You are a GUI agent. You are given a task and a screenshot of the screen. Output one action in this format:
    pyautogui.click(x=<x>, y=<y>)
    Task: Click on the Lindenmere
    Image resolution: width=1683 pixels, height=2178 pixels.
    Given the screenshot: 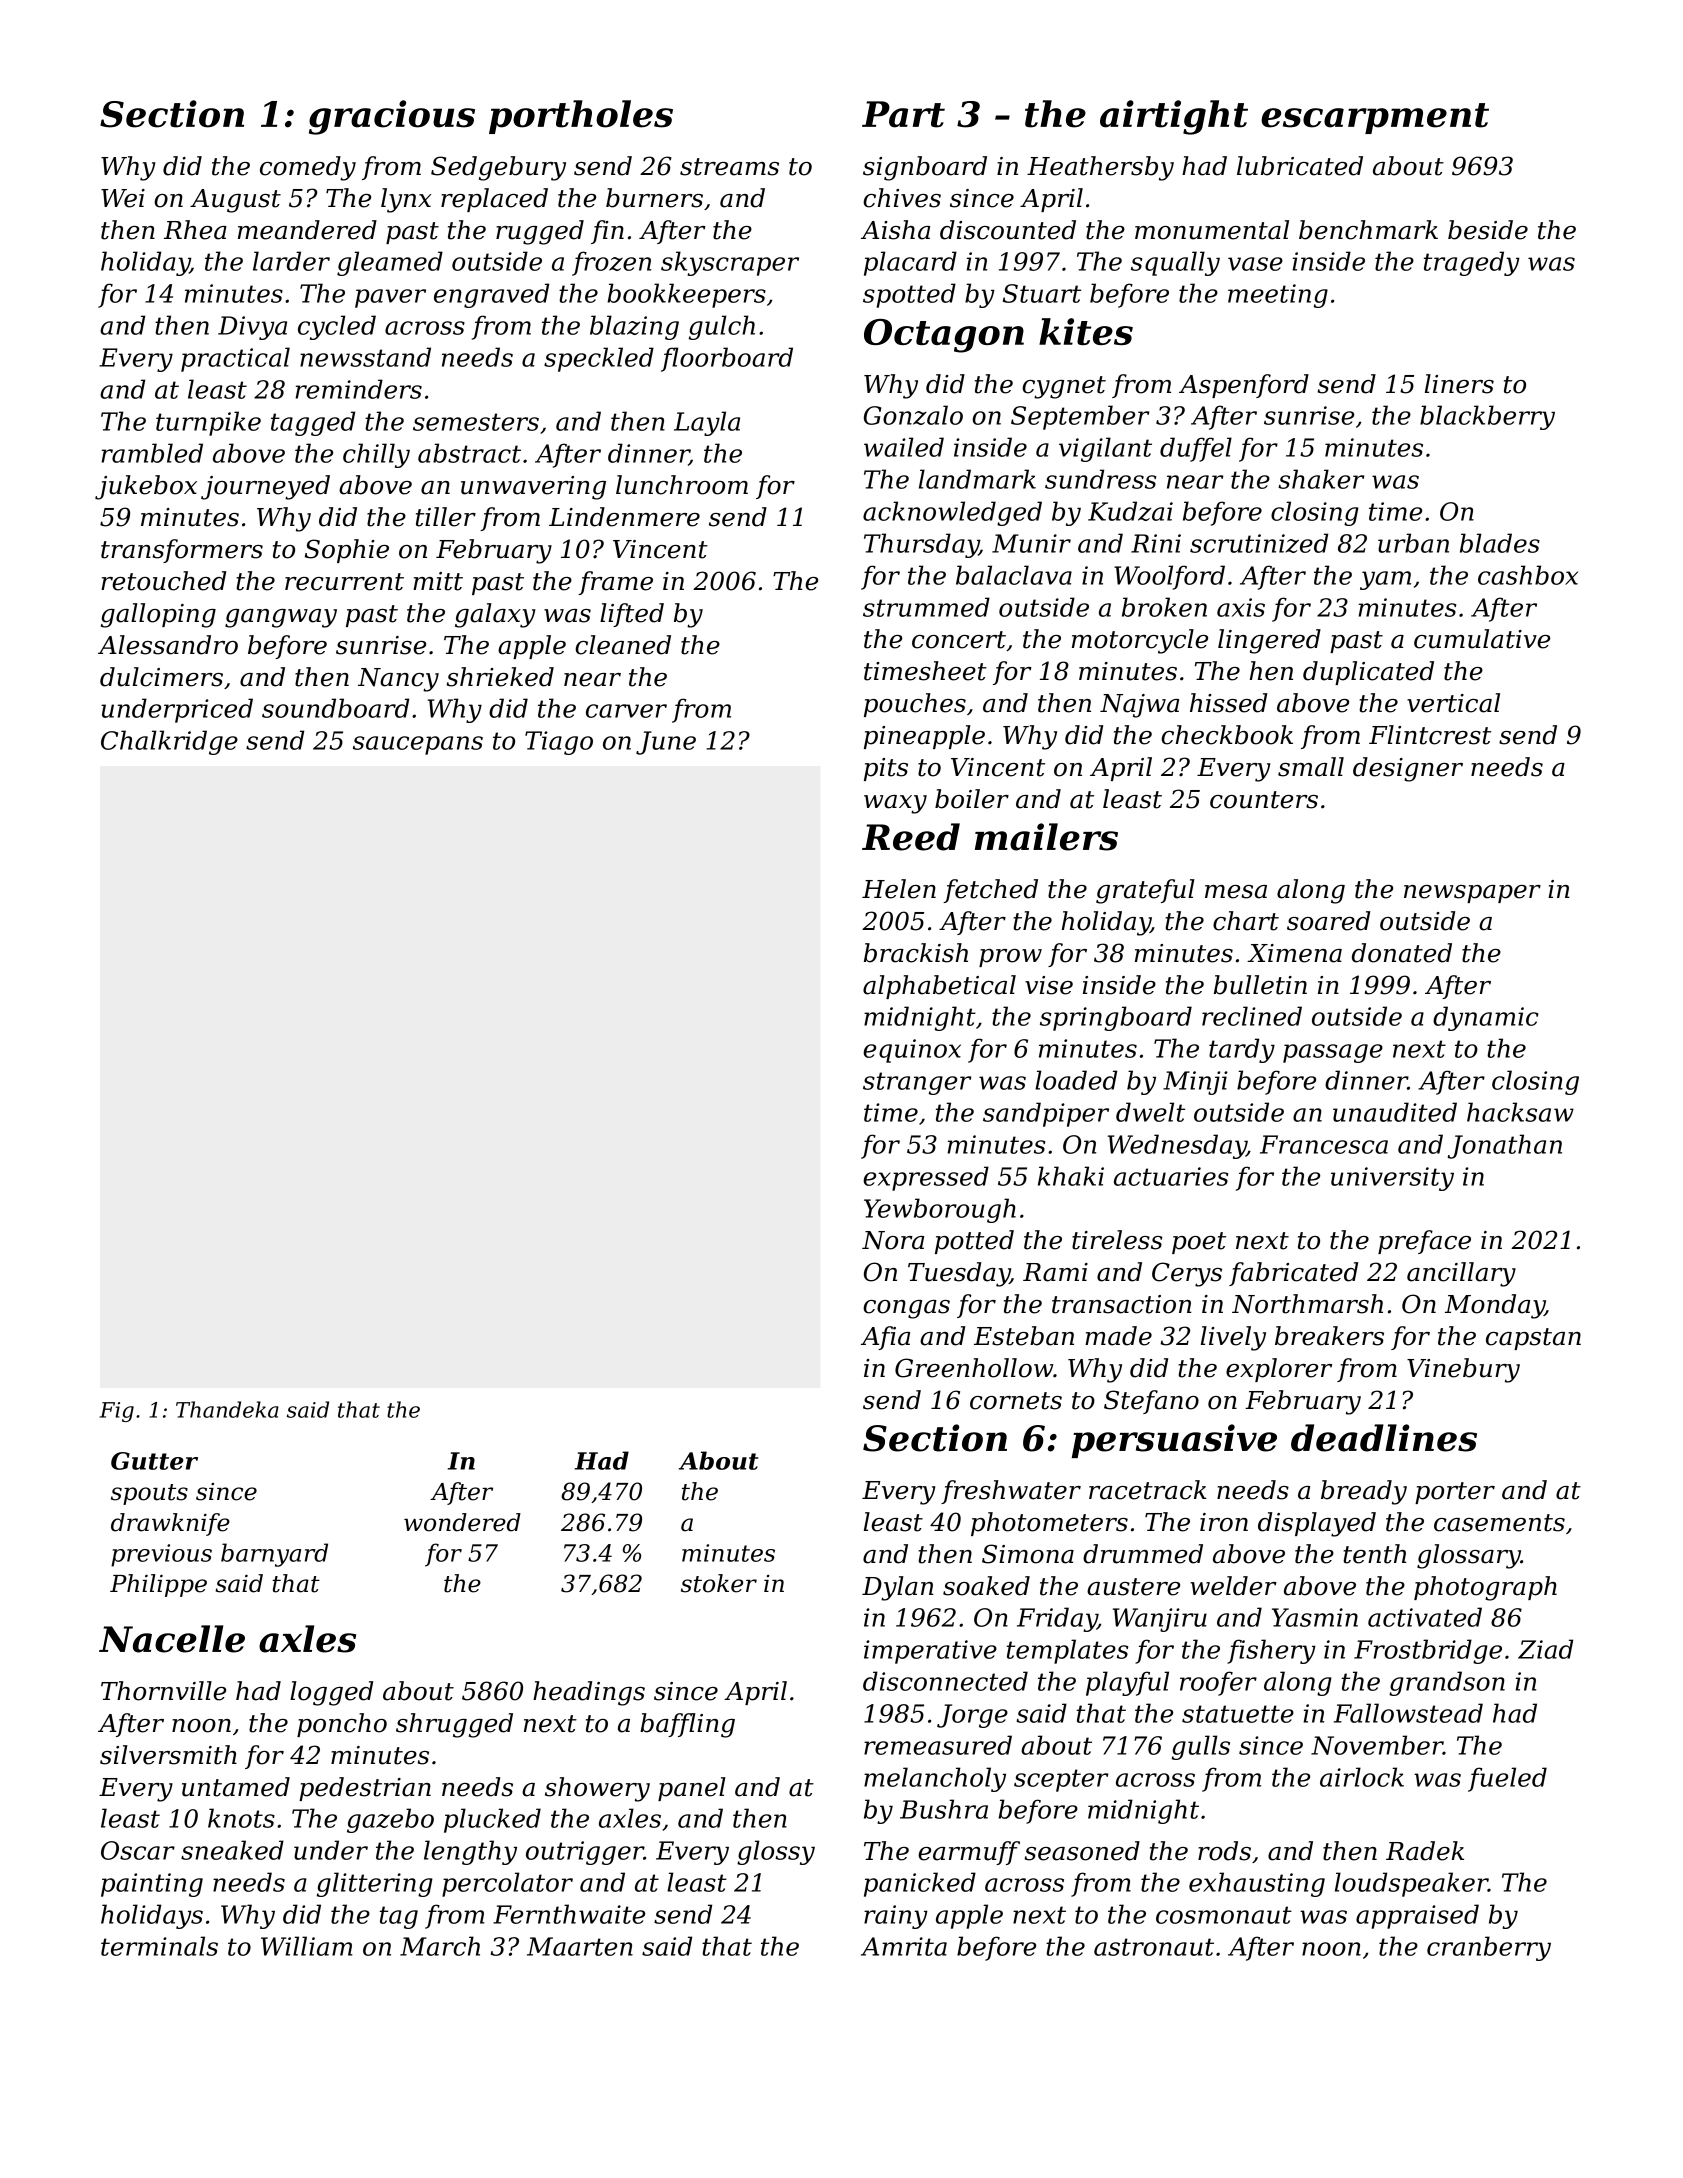 What is the action you would take?
    pyautogui.click(x=624, y=517)
